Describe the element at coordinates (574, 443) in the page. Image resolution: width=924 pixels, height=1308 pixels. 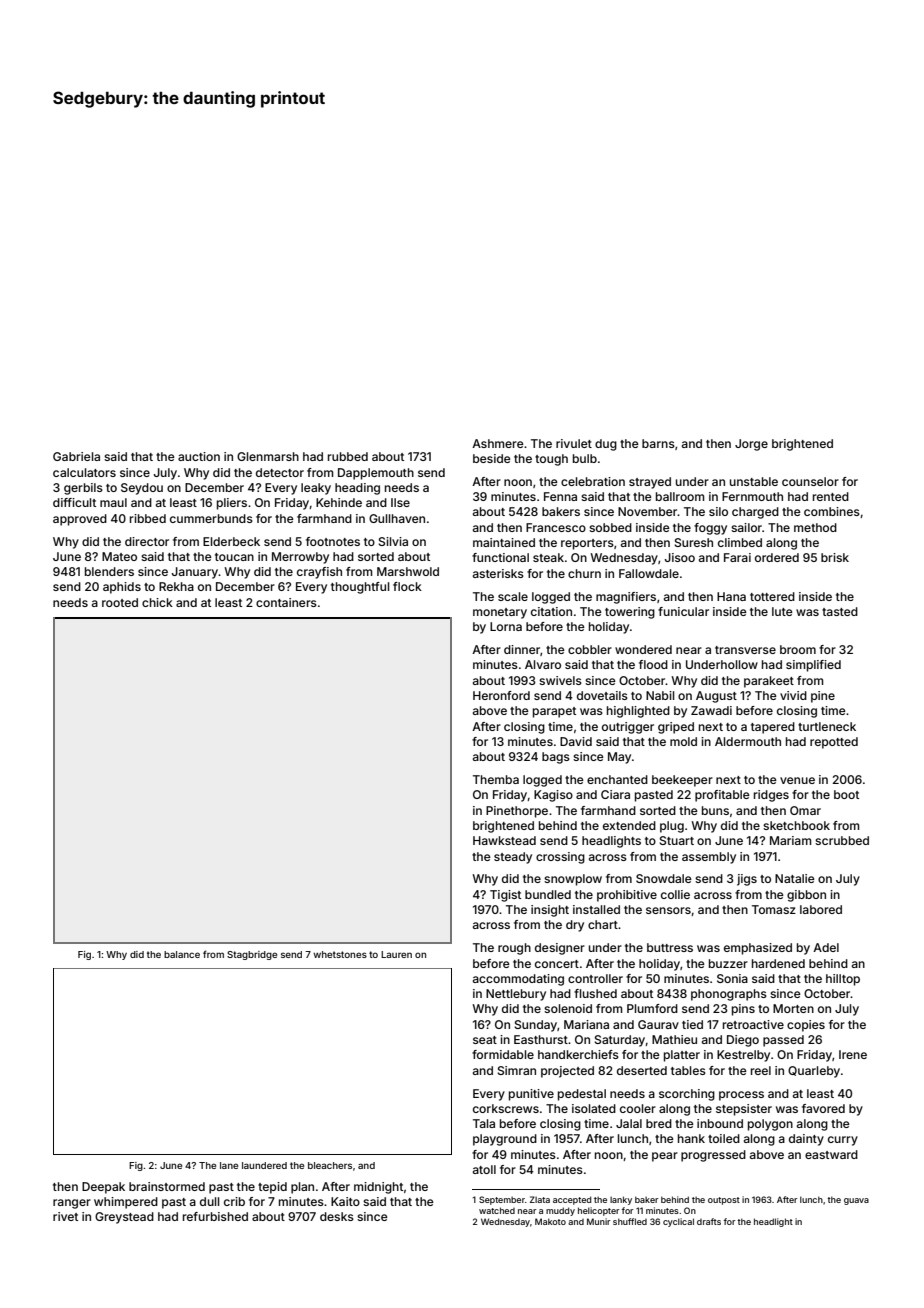
I see `rivulet` at that location.
